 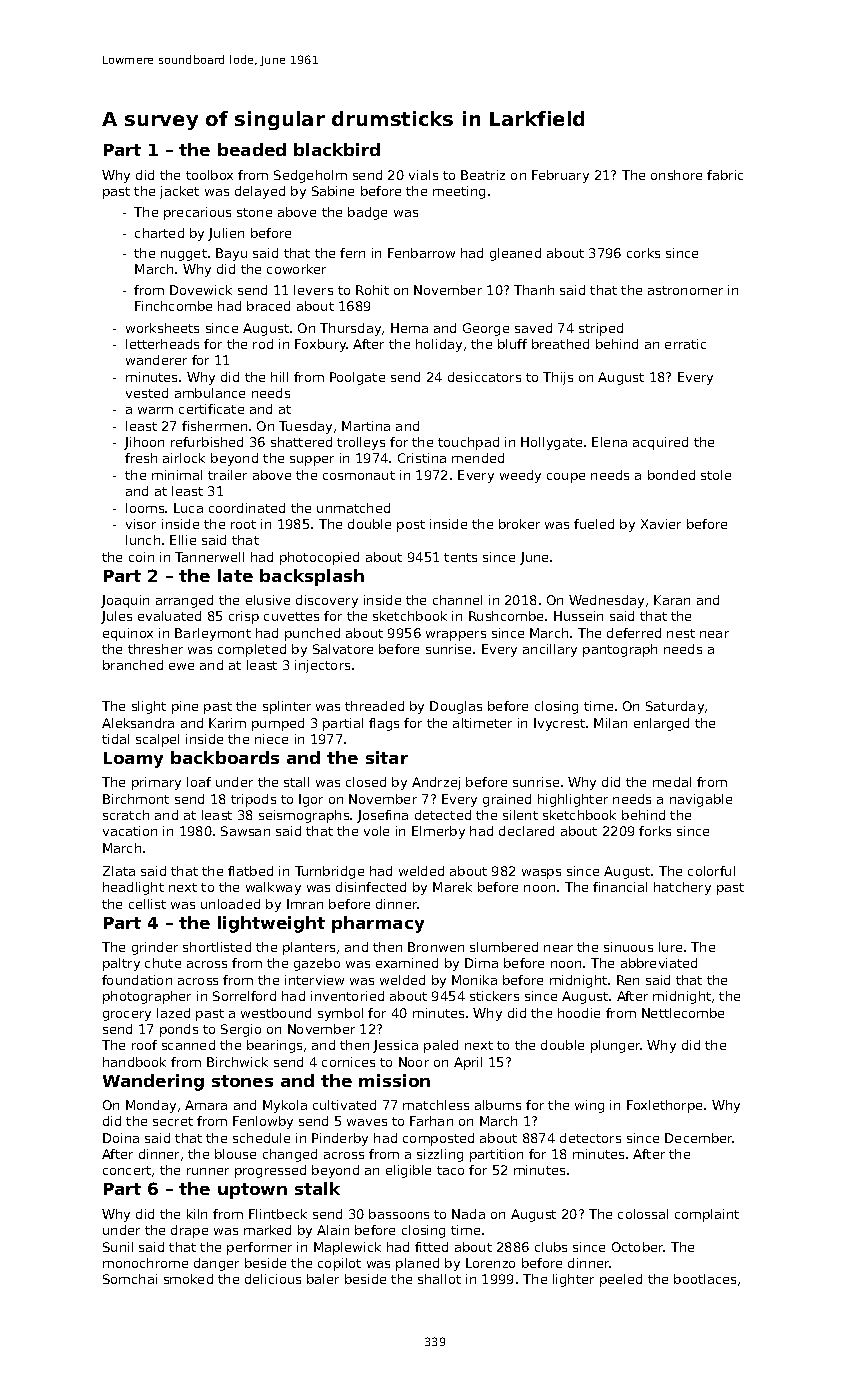 What do you see at coordinates (260, 192) in the screenshot?
I see `delayed` at bounding box center [260, 192].
